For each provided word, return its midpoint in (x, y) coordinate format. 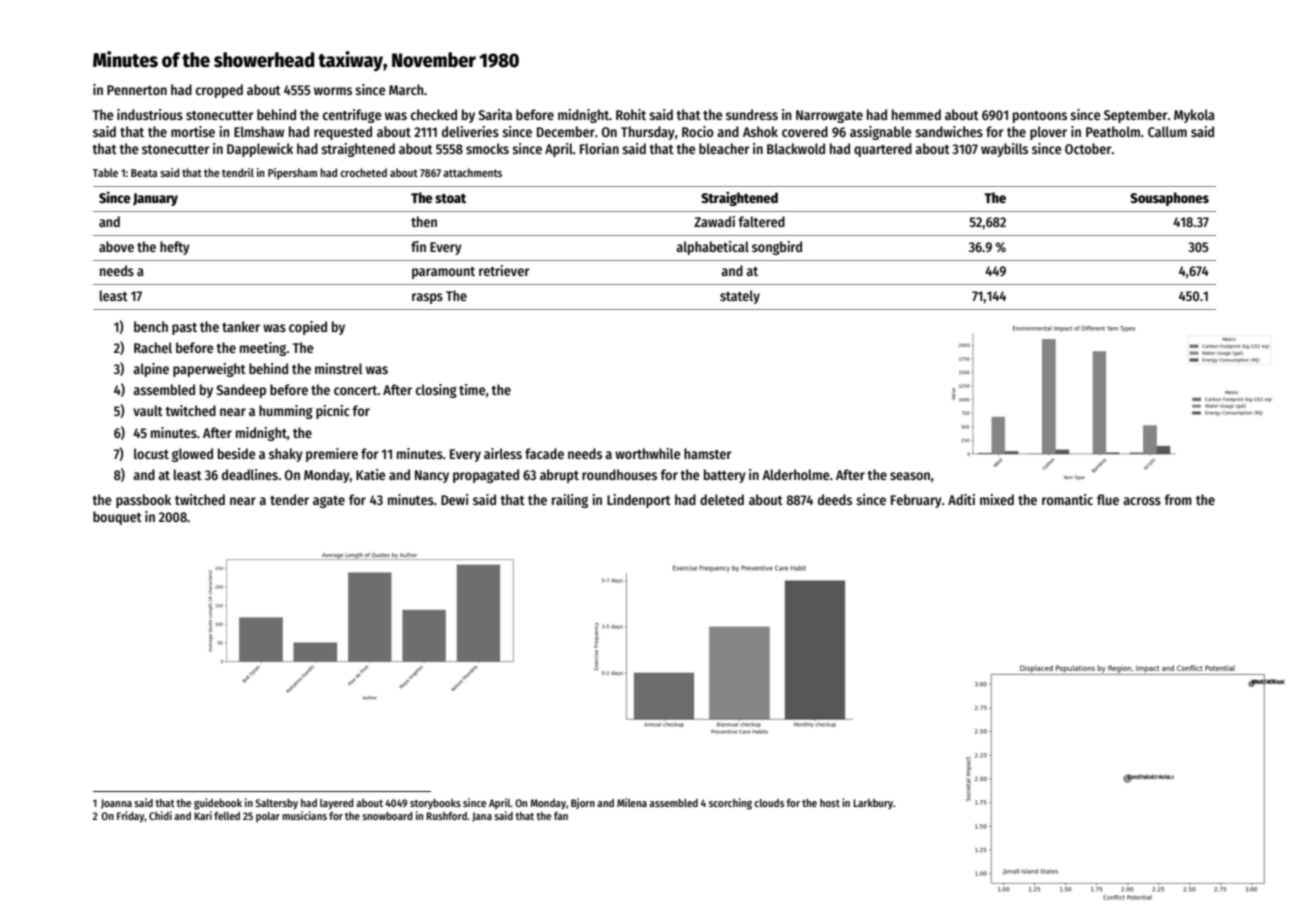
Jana (482, 817)
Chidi (160, 815)
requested (343, 133)
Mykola (1194, 116)
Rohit (631, 114)
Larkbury (873, 804)
